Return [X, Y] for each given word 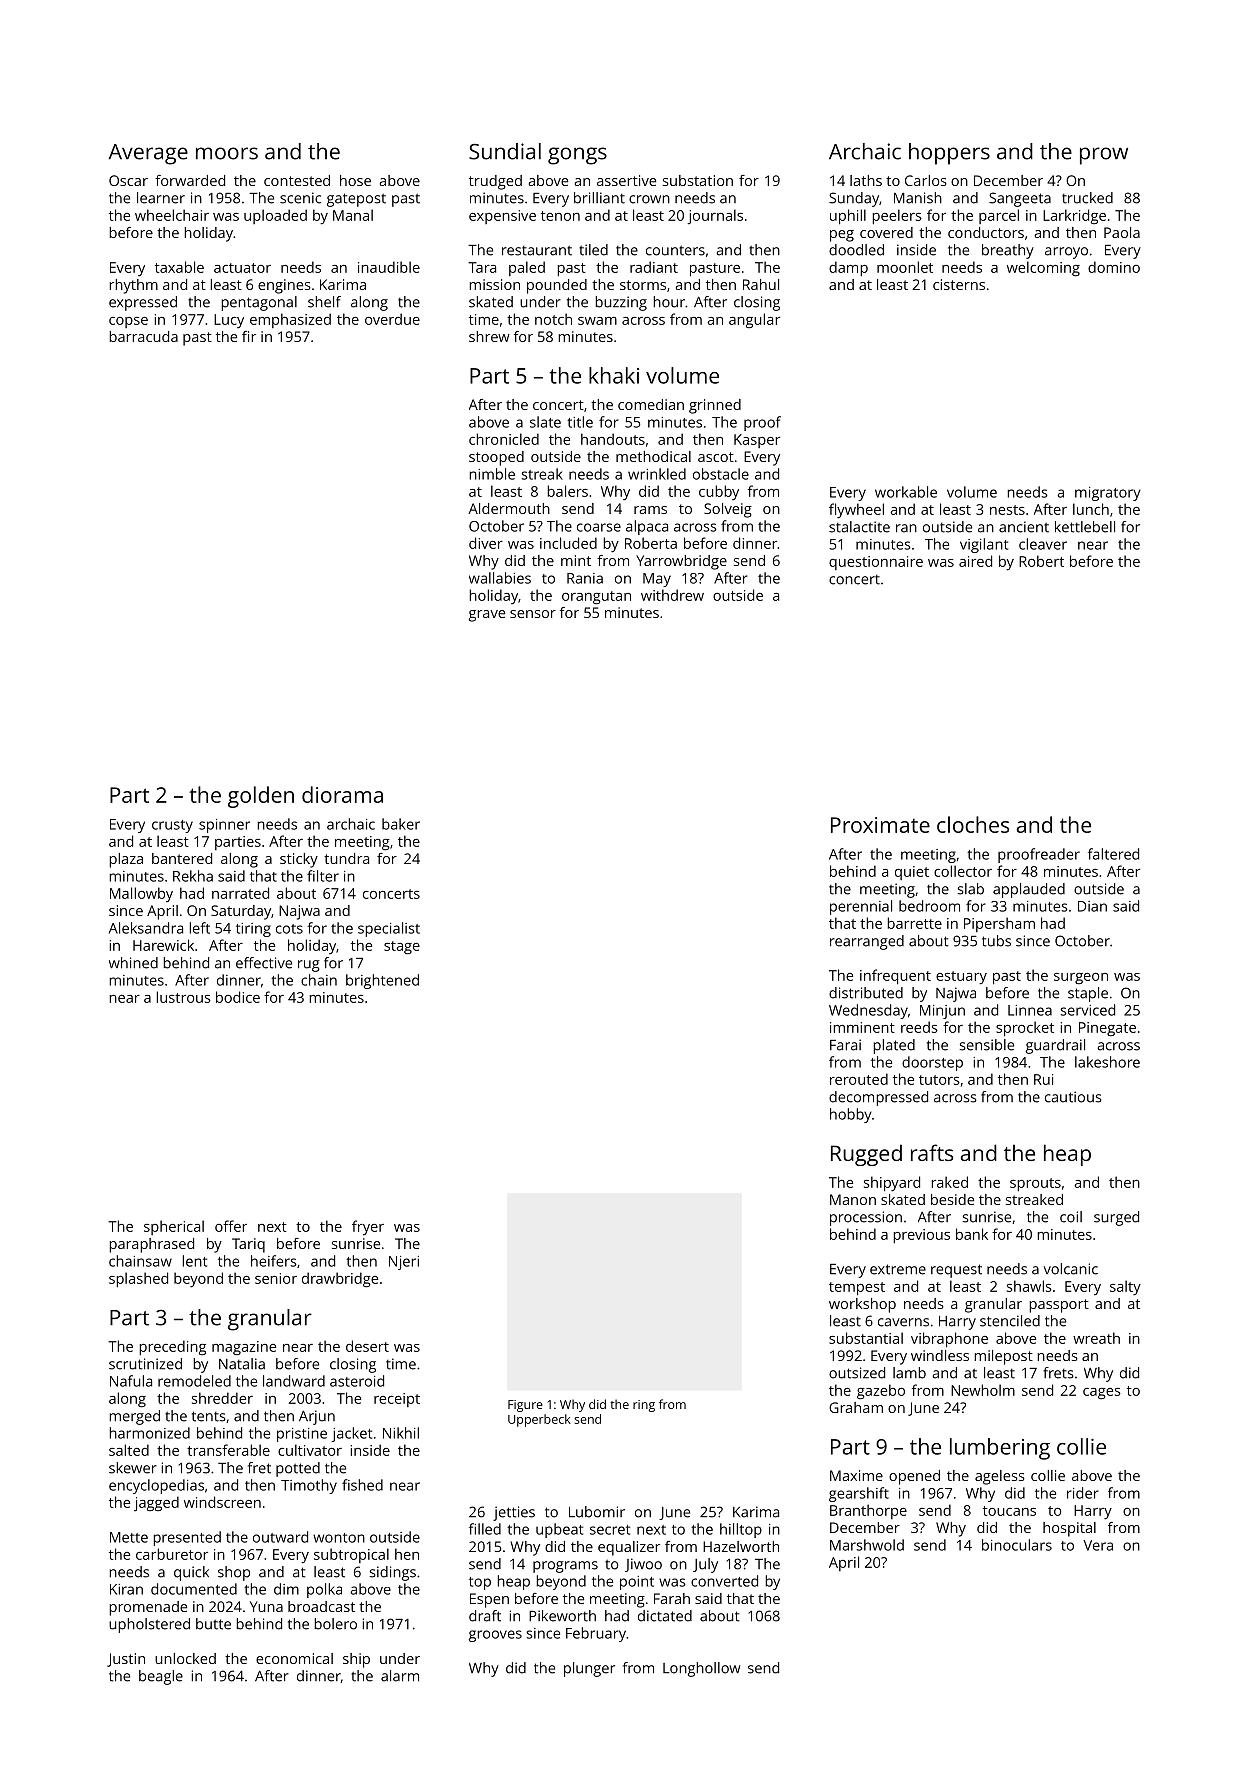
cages [1102, 1393]
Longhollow [701, 1669]
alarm [400, 1676]
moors [227, 153]
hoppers [949, 154]
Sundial [505, 151]
